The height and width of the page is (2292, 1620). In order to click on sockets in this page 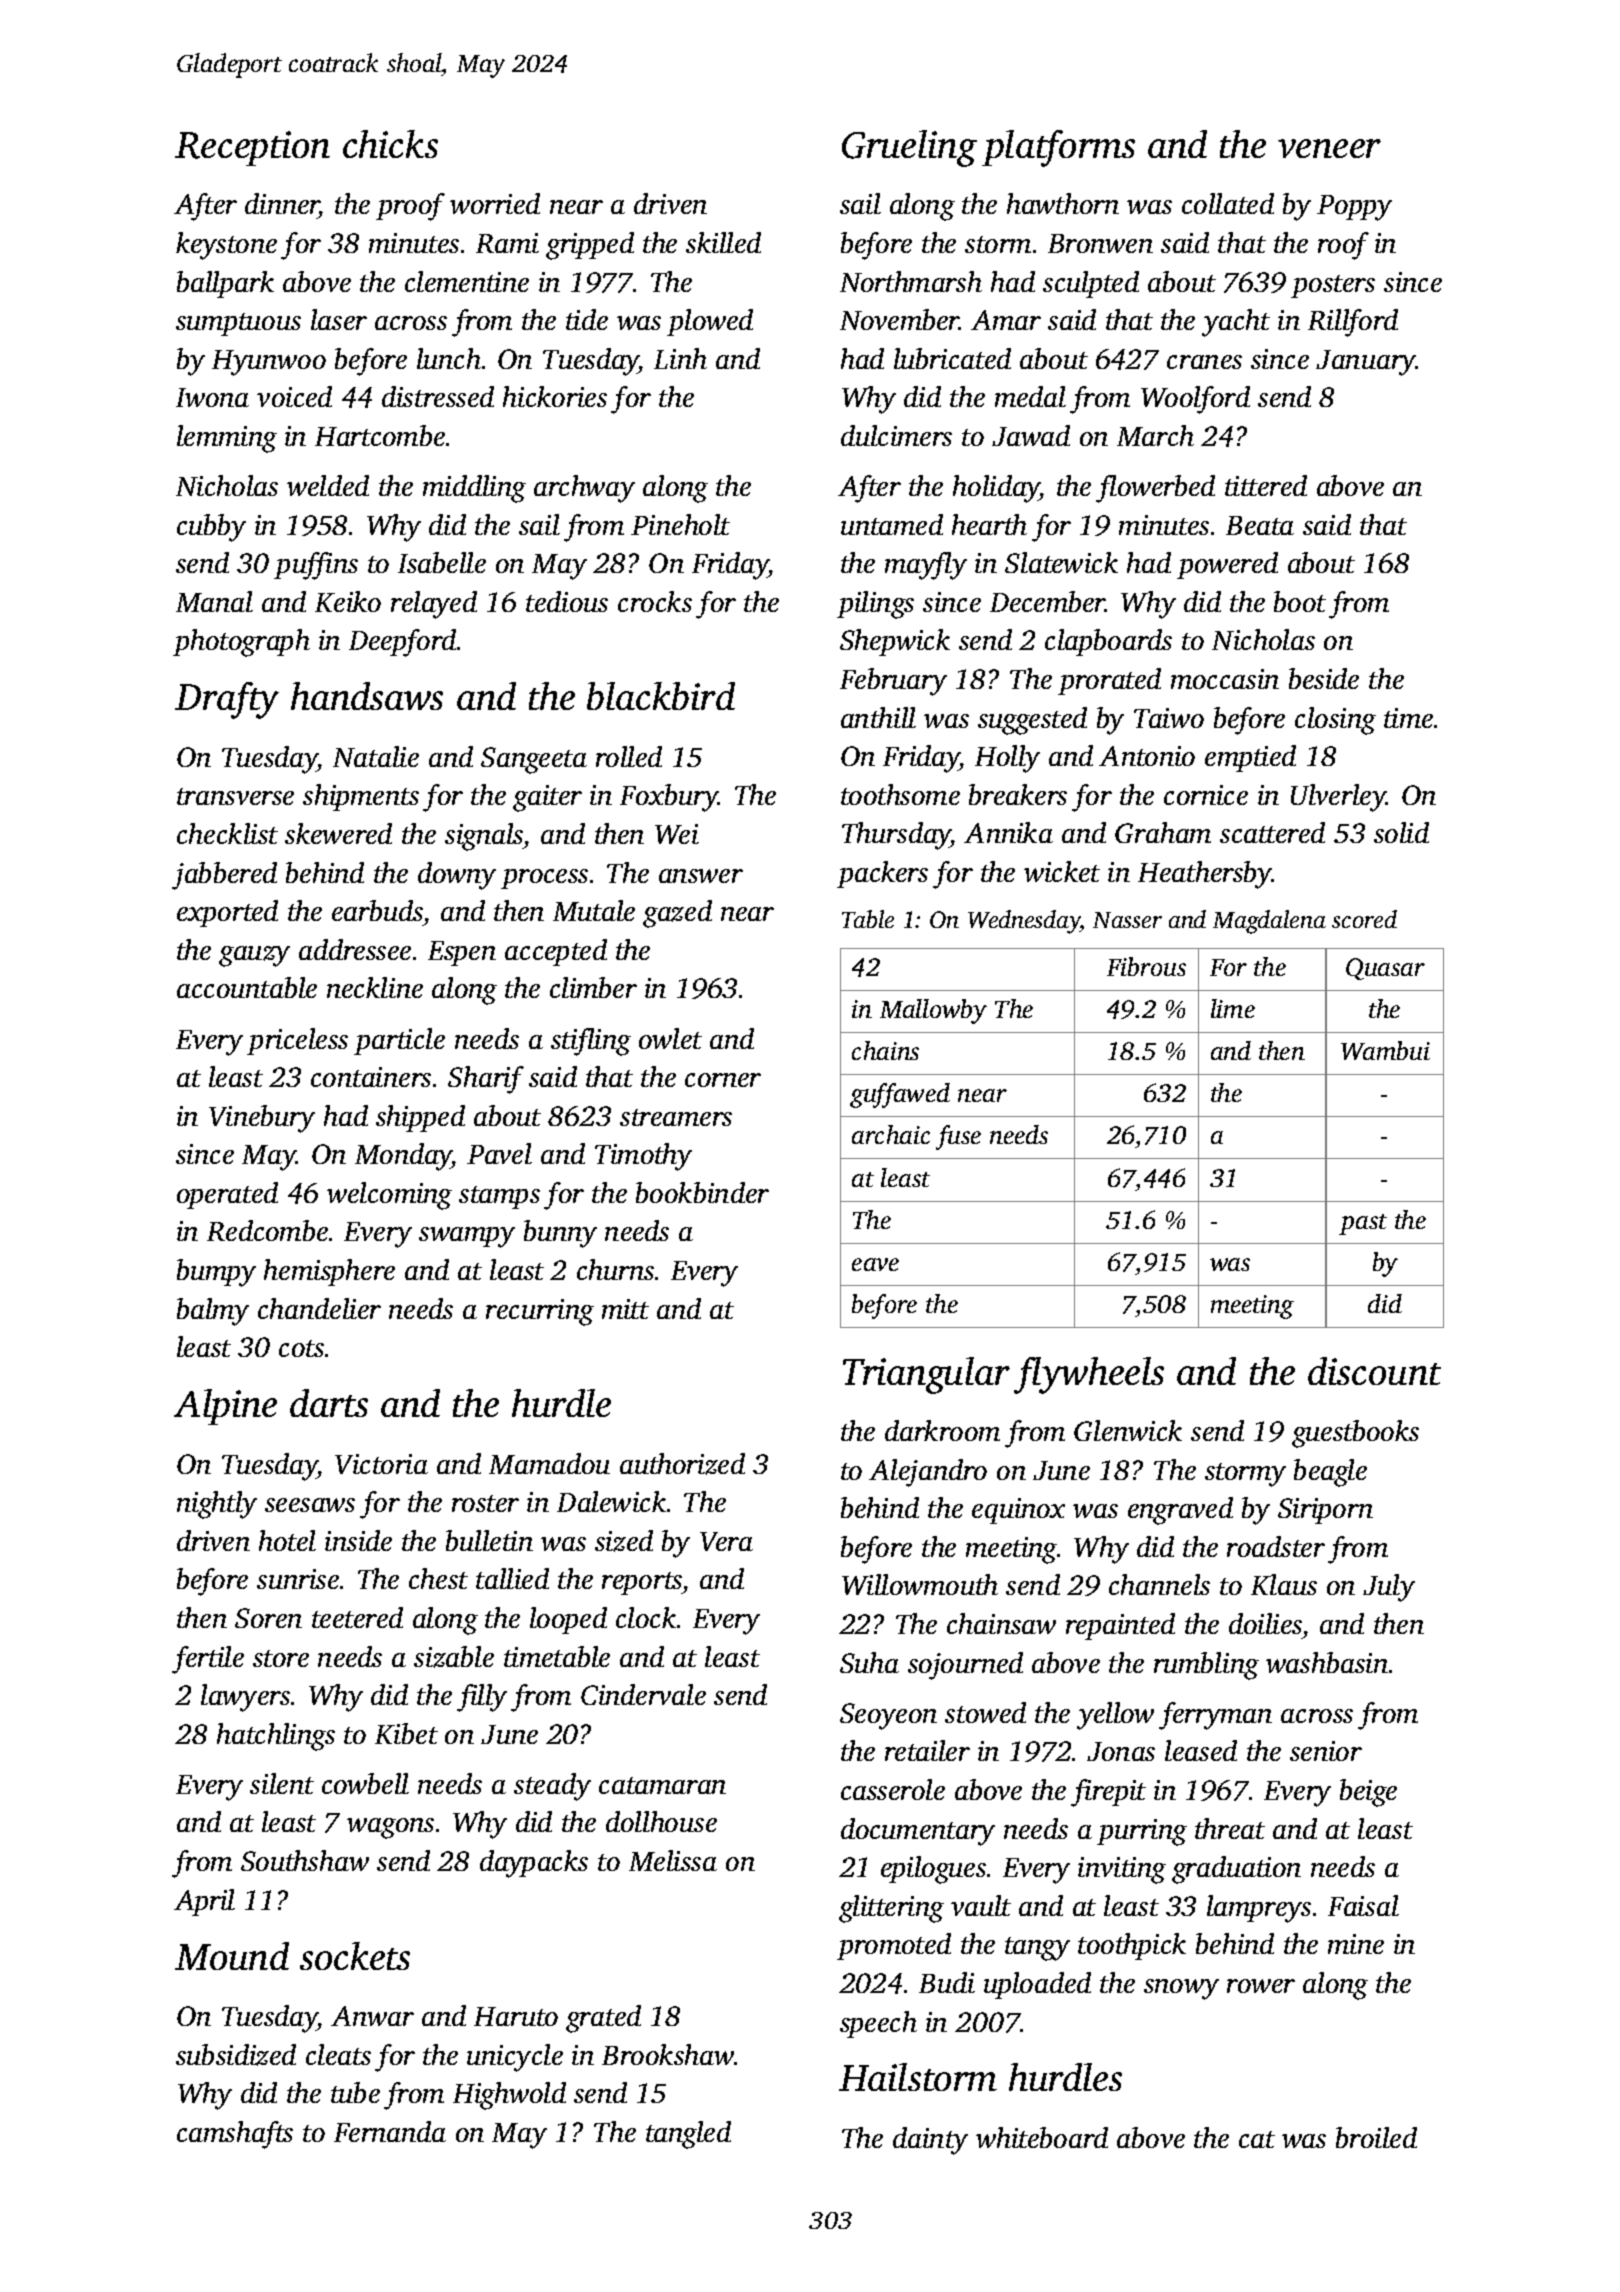, I will do `click(355, 1956)`.
